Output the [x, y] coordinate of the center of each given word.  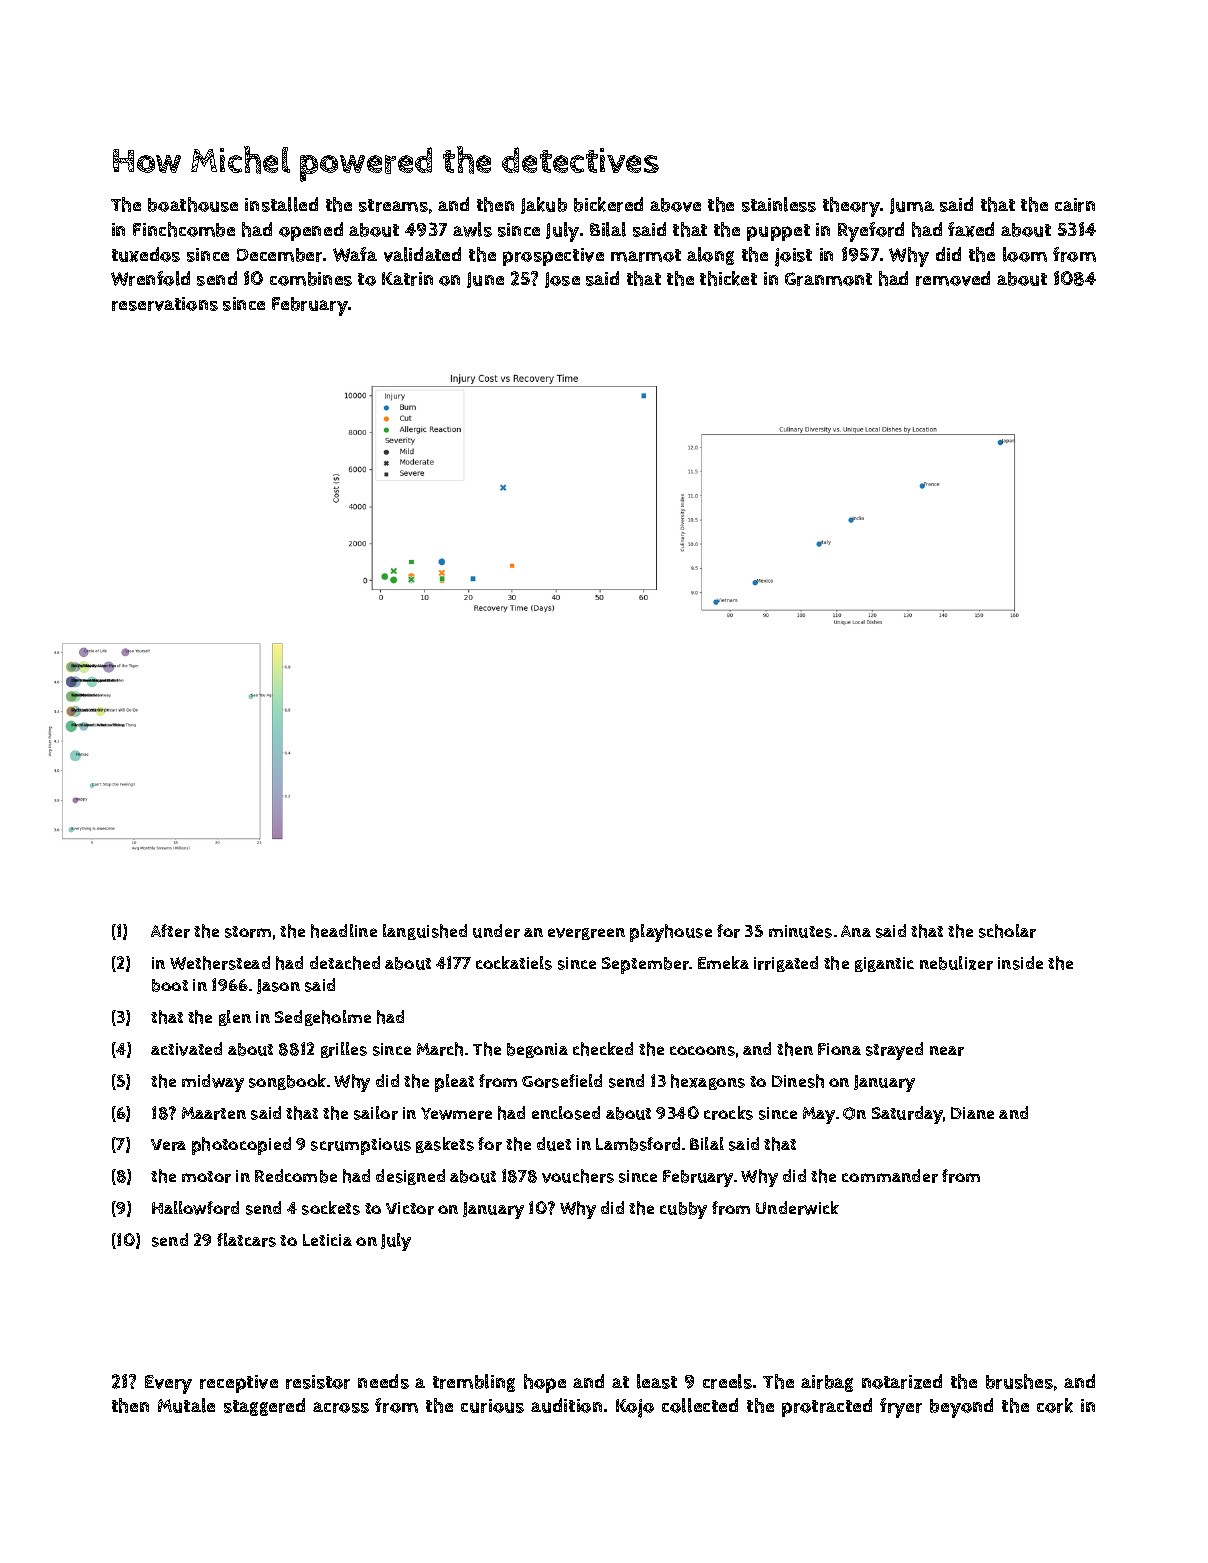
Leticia [327, 1240]
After [170, 931]
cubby [683, 1210]
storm [248, 932]
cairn [1075, 205]
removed [953, 278]
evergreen [586, 934]
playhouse [671, 933]
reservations [165, 304]
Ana [856, 931]
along [710, 256]
